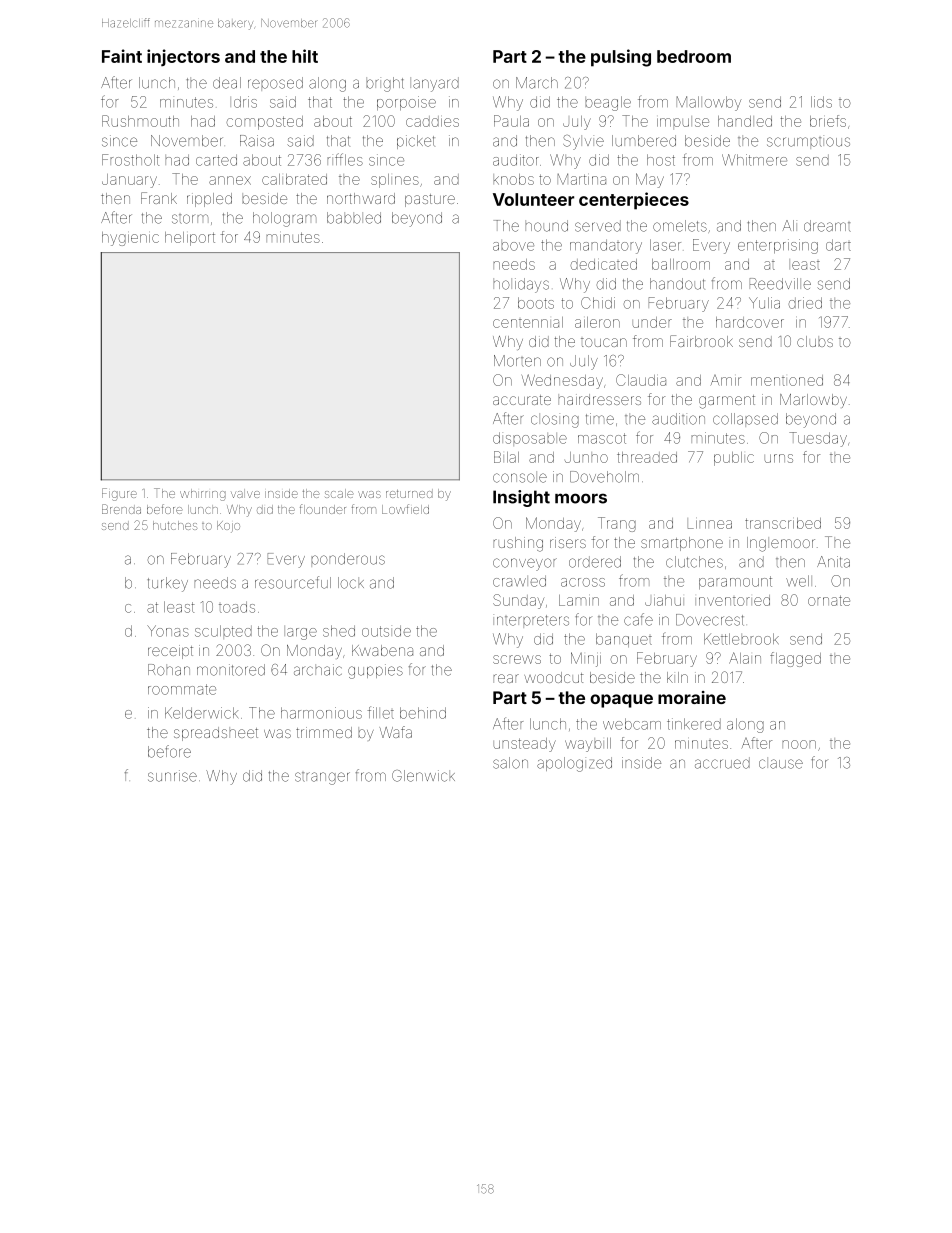  Describe the element at coordinates (795, 659) in the screenshot. I see `flagged` at that location.
